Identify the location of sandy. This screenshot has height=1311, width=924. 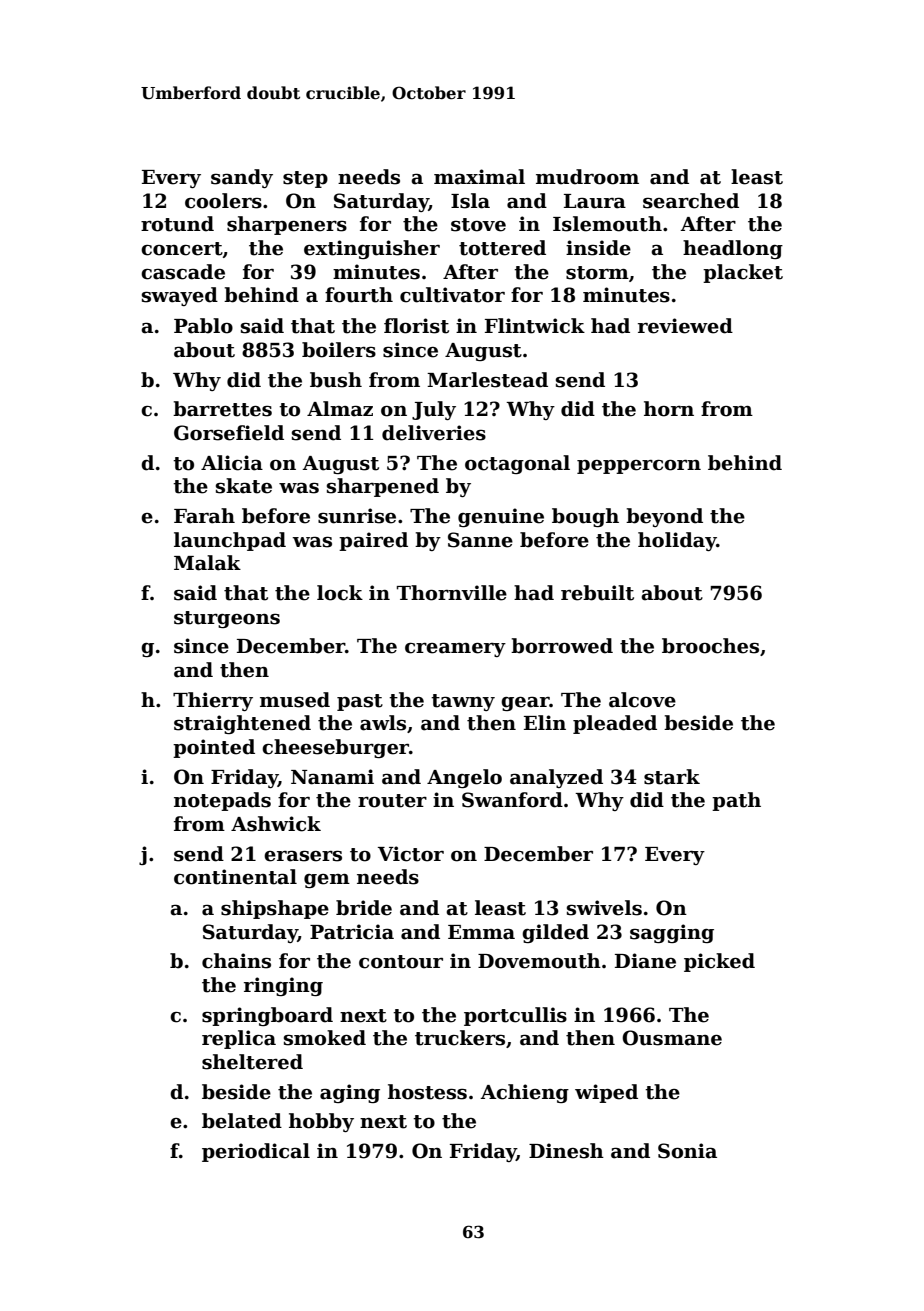
(242, 178).
